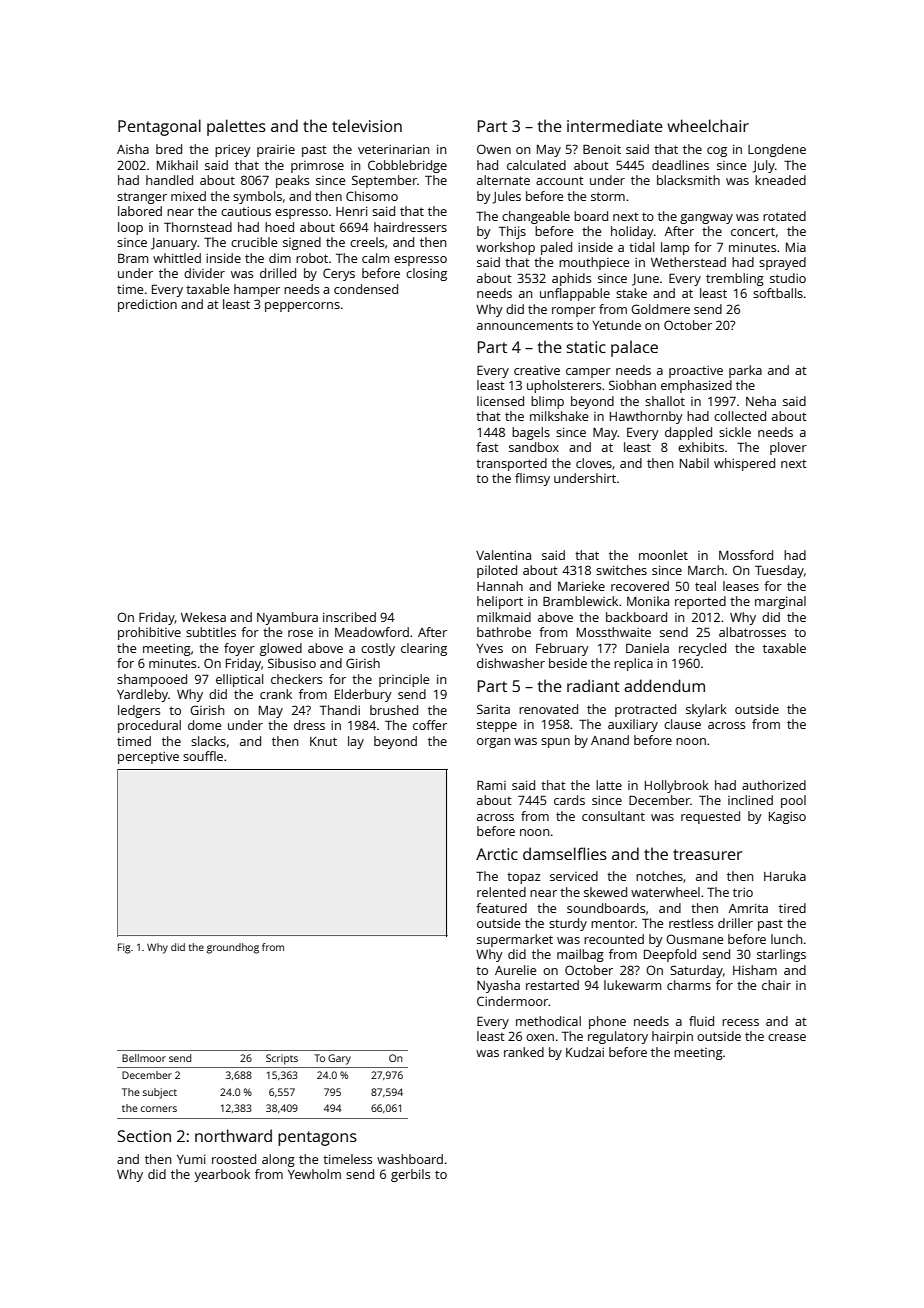  Describe the element at coordinates (645, 710) in the image. I see `protracted` at that location.
